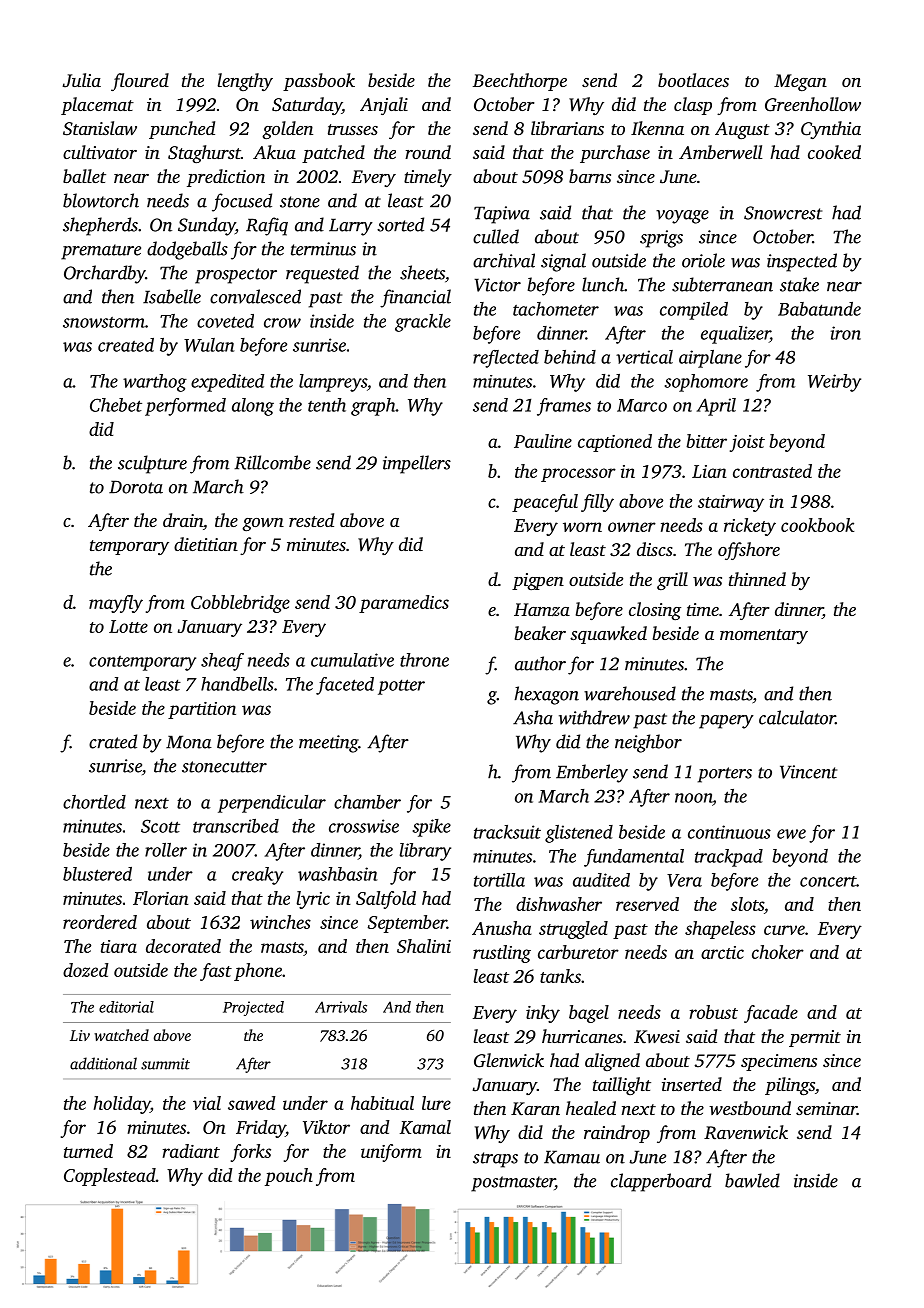 The height and width of the screenshot is (1308, 924). Describe the element at coordinates (502, 954) in the screenshot. I see `rustling` at that location.
